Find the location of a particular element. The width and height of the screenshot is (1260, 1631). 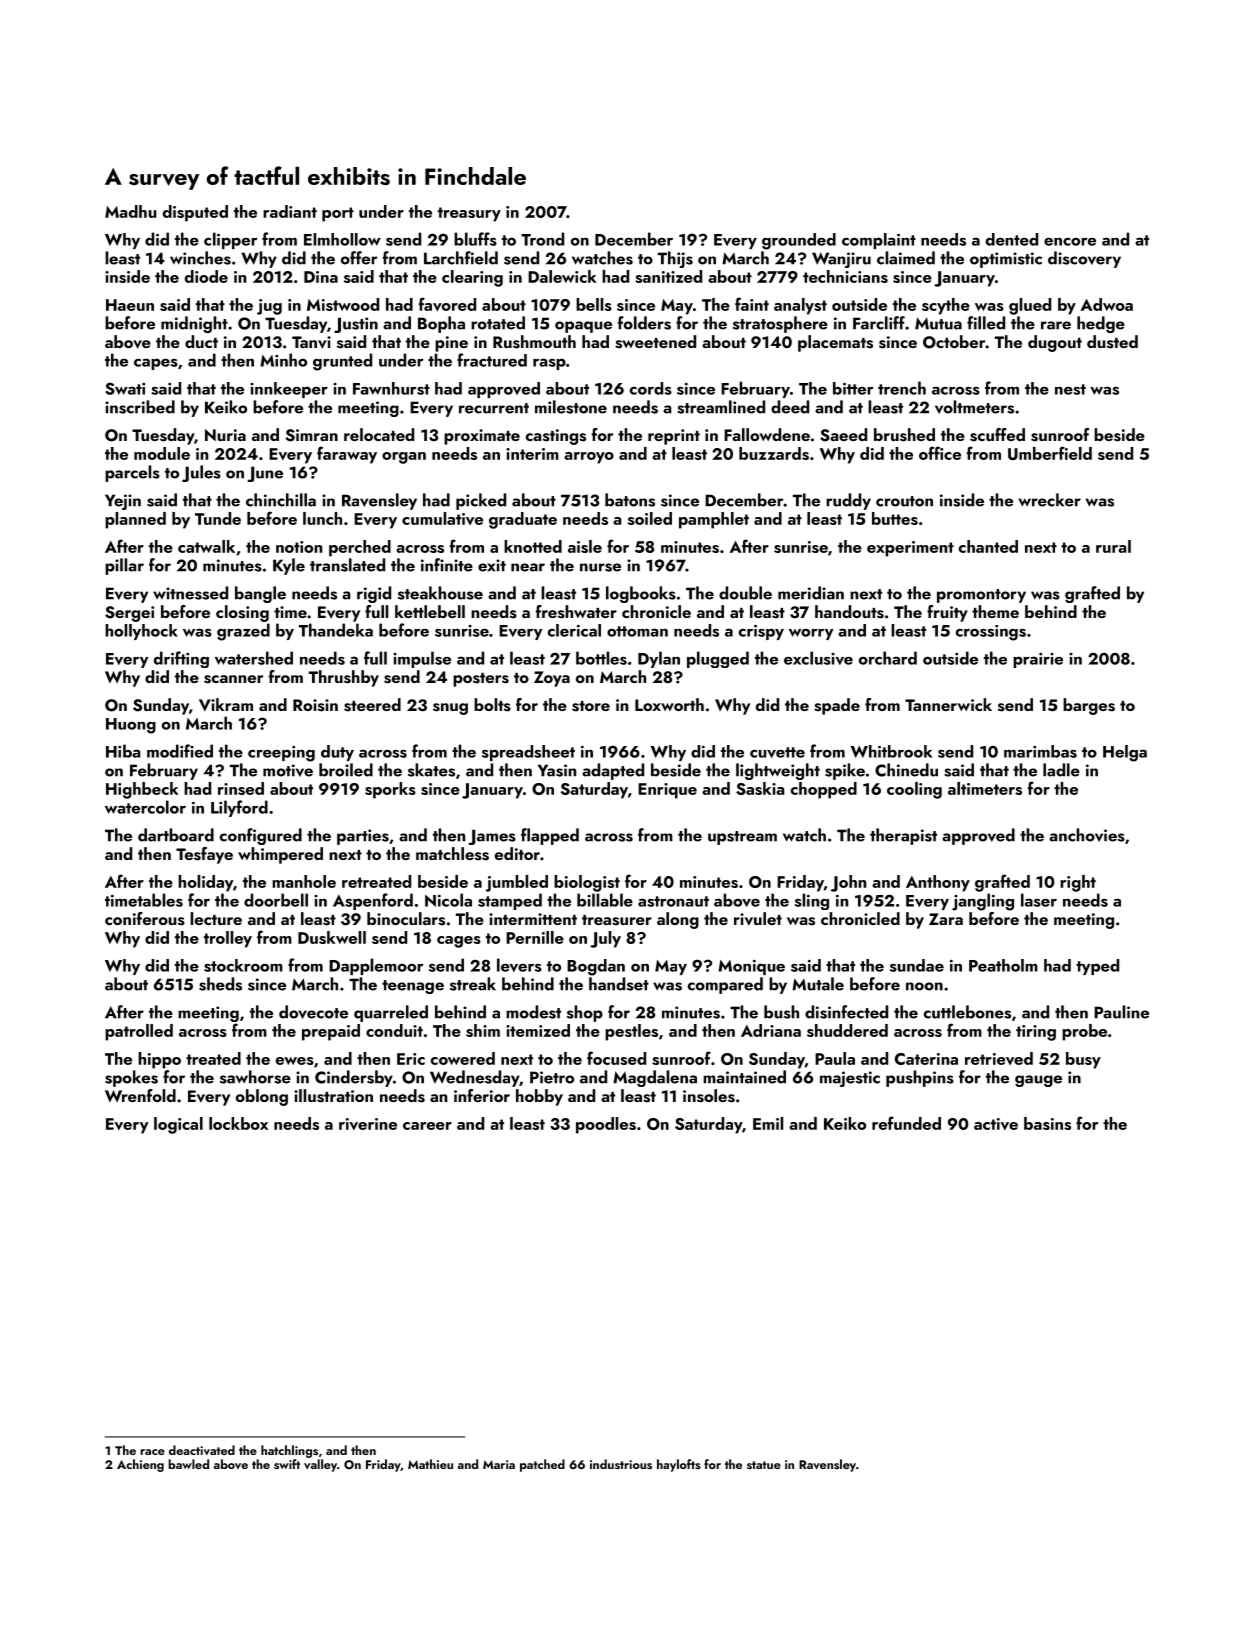

statue is located at coordinates (764, 1465).
